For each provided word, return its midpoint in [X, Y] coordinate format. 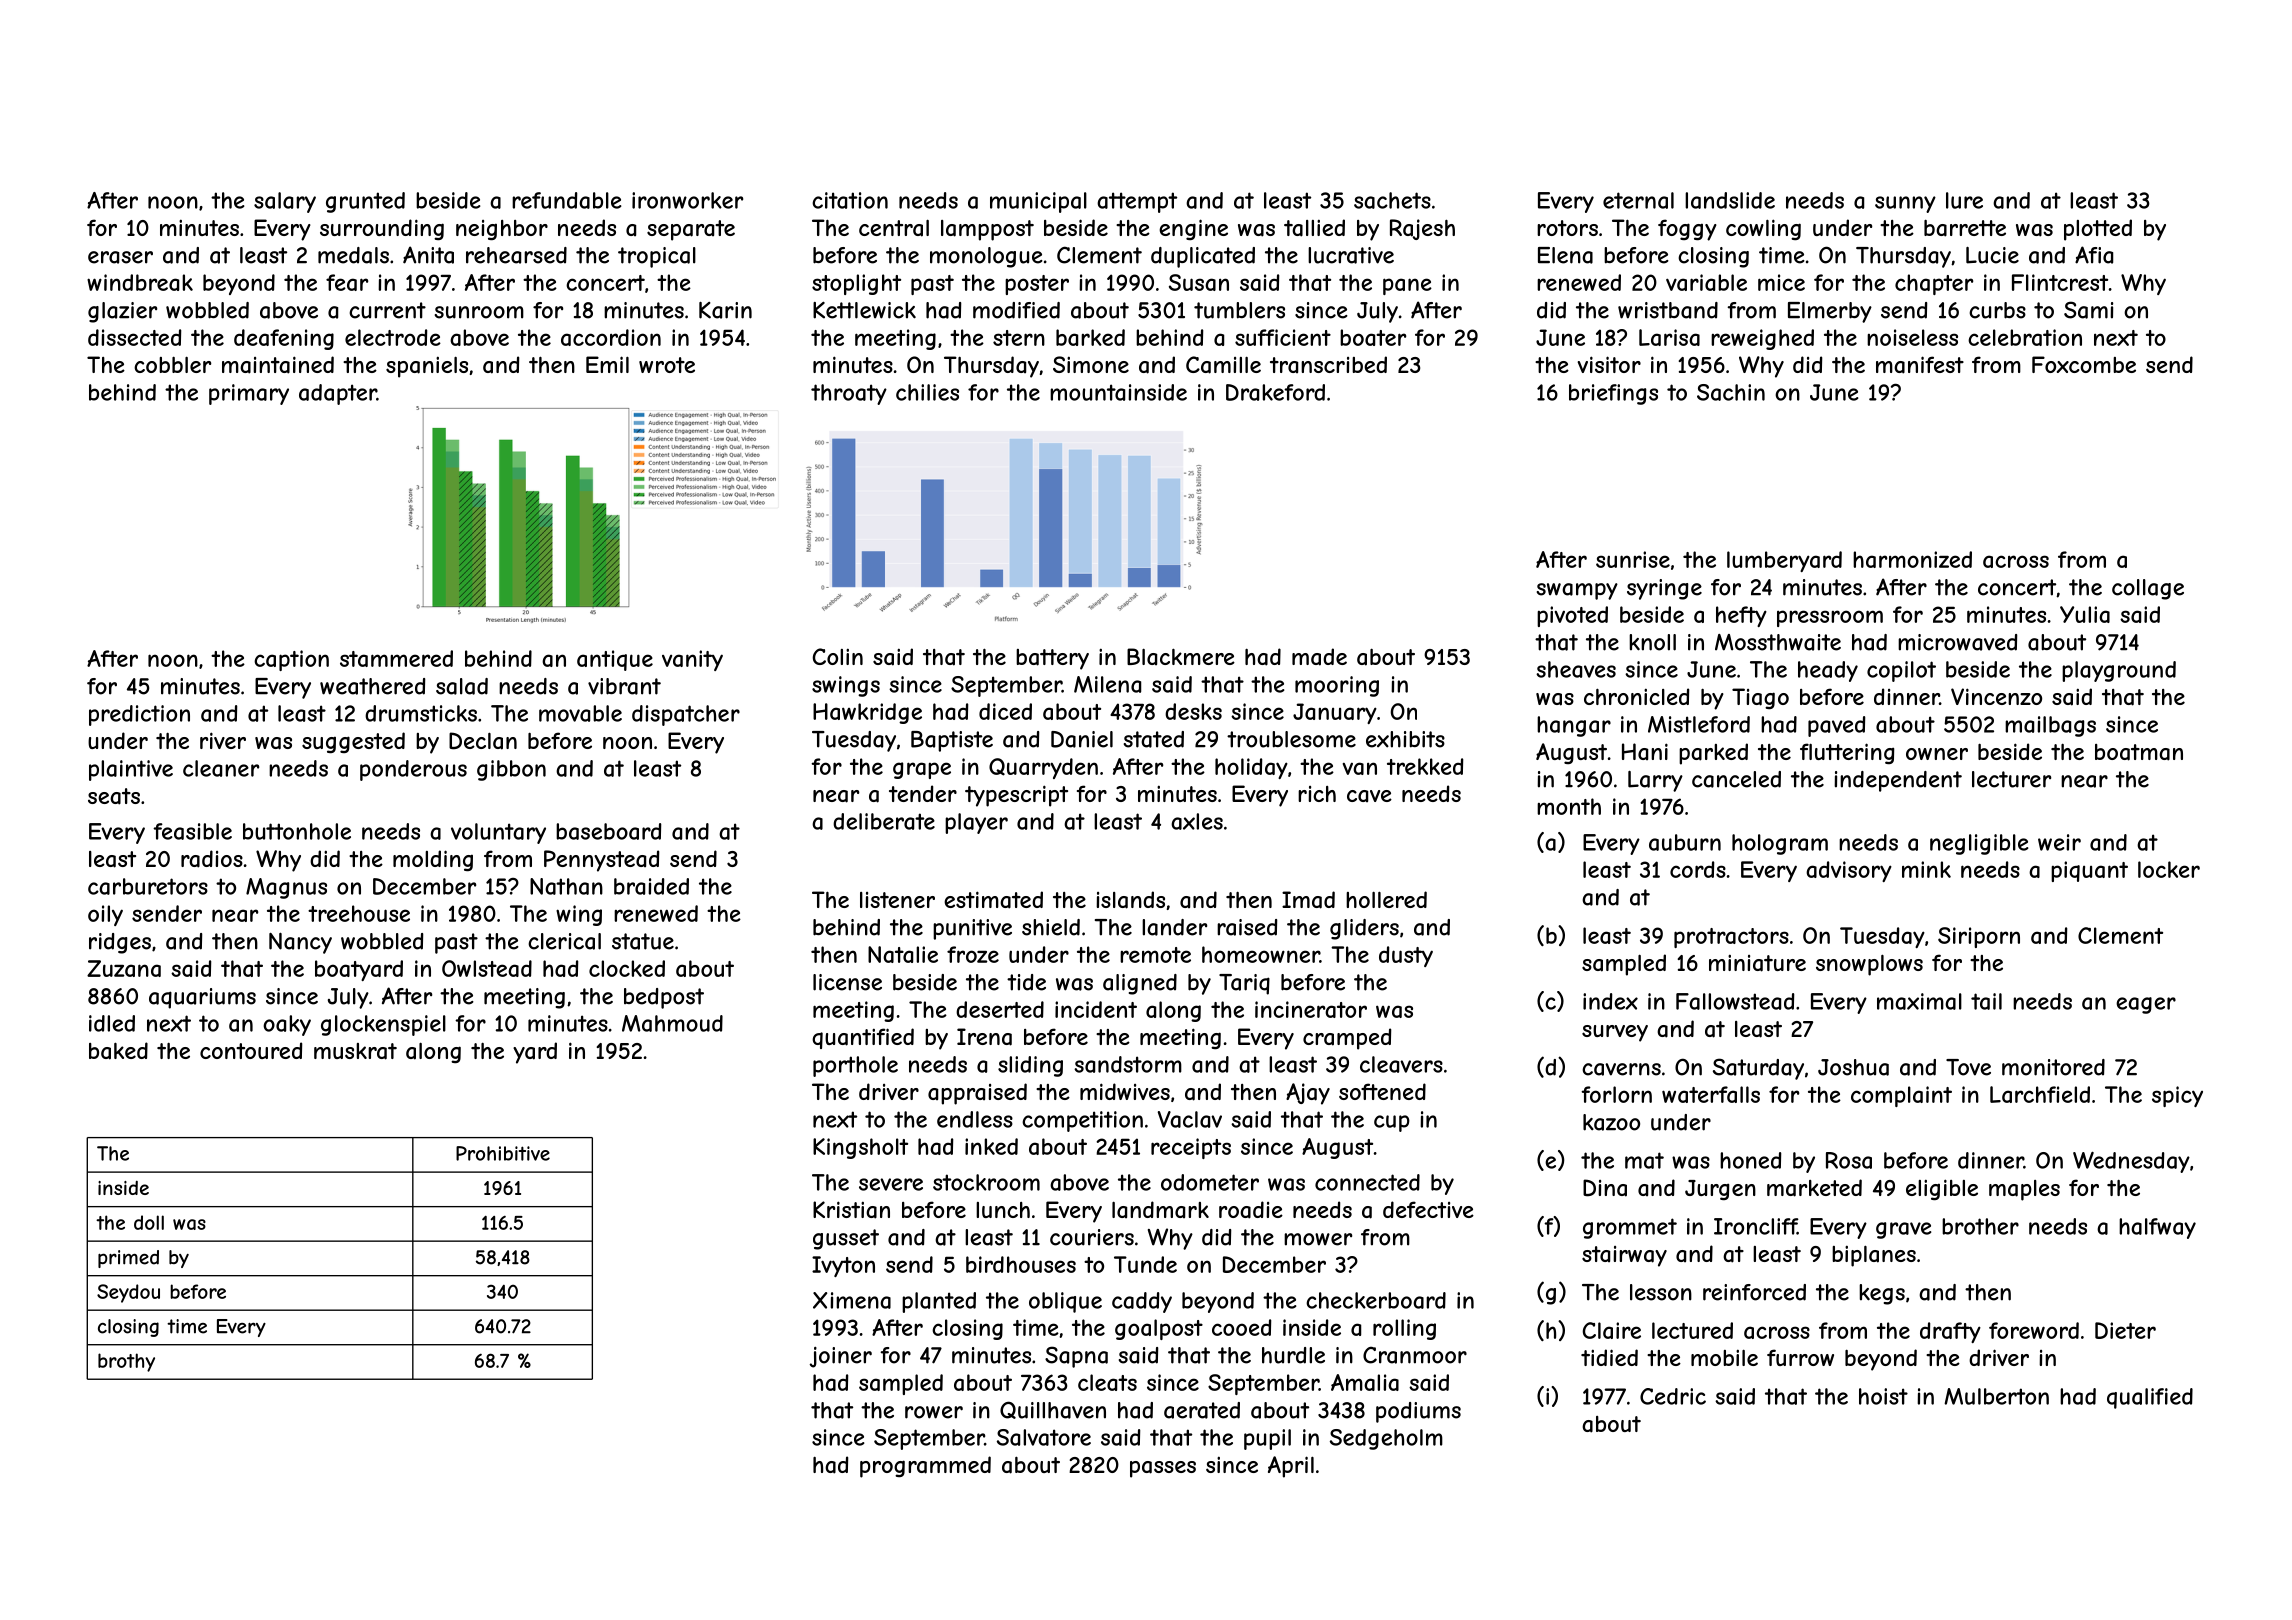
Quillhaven [1053, 1410]
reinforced [1754, 1292]
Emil [607, 364]
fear [347, 282]
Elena [1565, 255]
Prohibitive [503, 1153]
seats [114, 796]
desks [1193, 711]
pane [1407, 286]
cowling [1763, 229]
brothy [126, 1362]
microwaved [1958, 642]
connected [1367, 1182]
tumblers [1239, 310]
